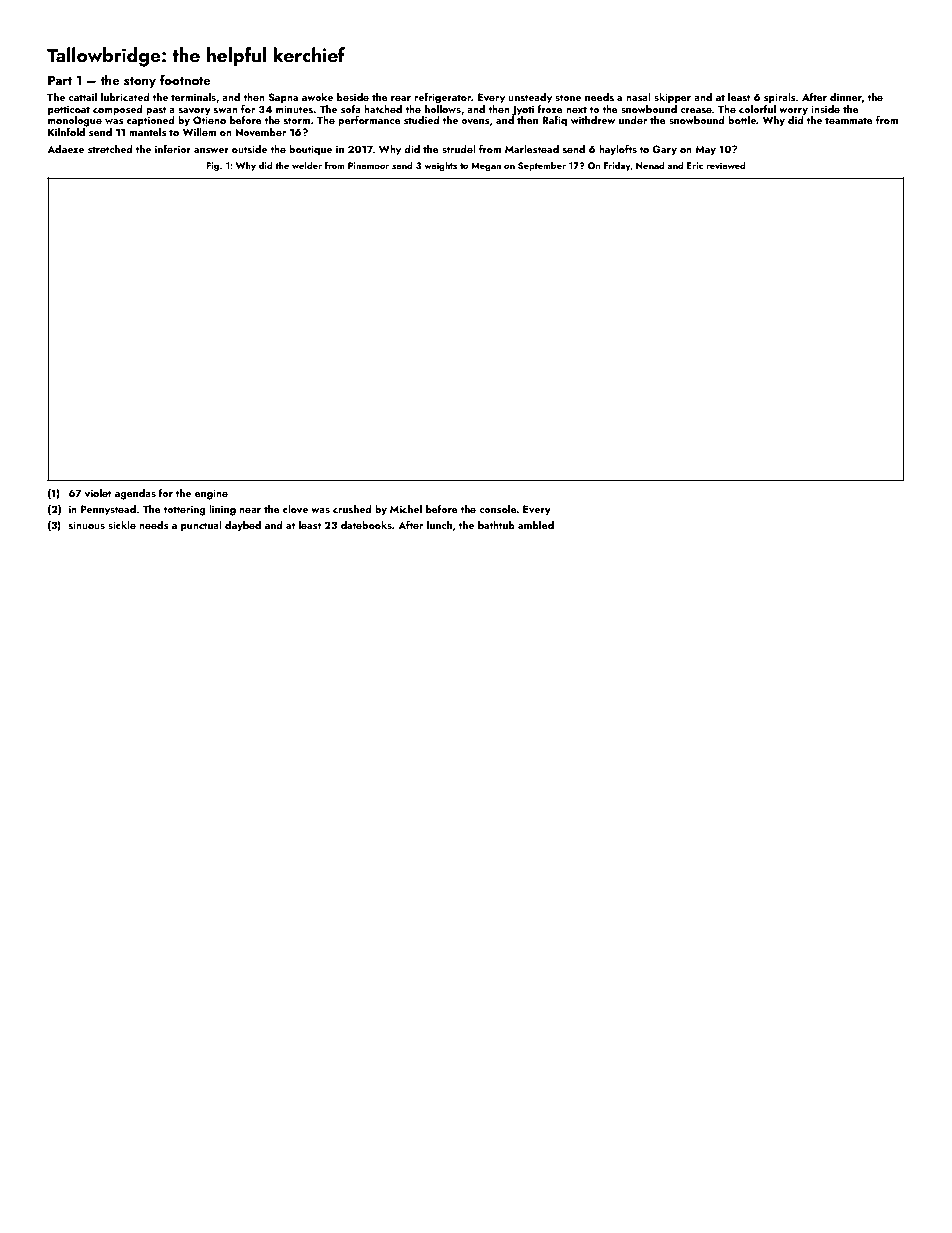 This page has height=1233, width=952. What do you see at coordinates (496, 525) in the page?
I see `bathtub` at bounding box center [496, 525].
